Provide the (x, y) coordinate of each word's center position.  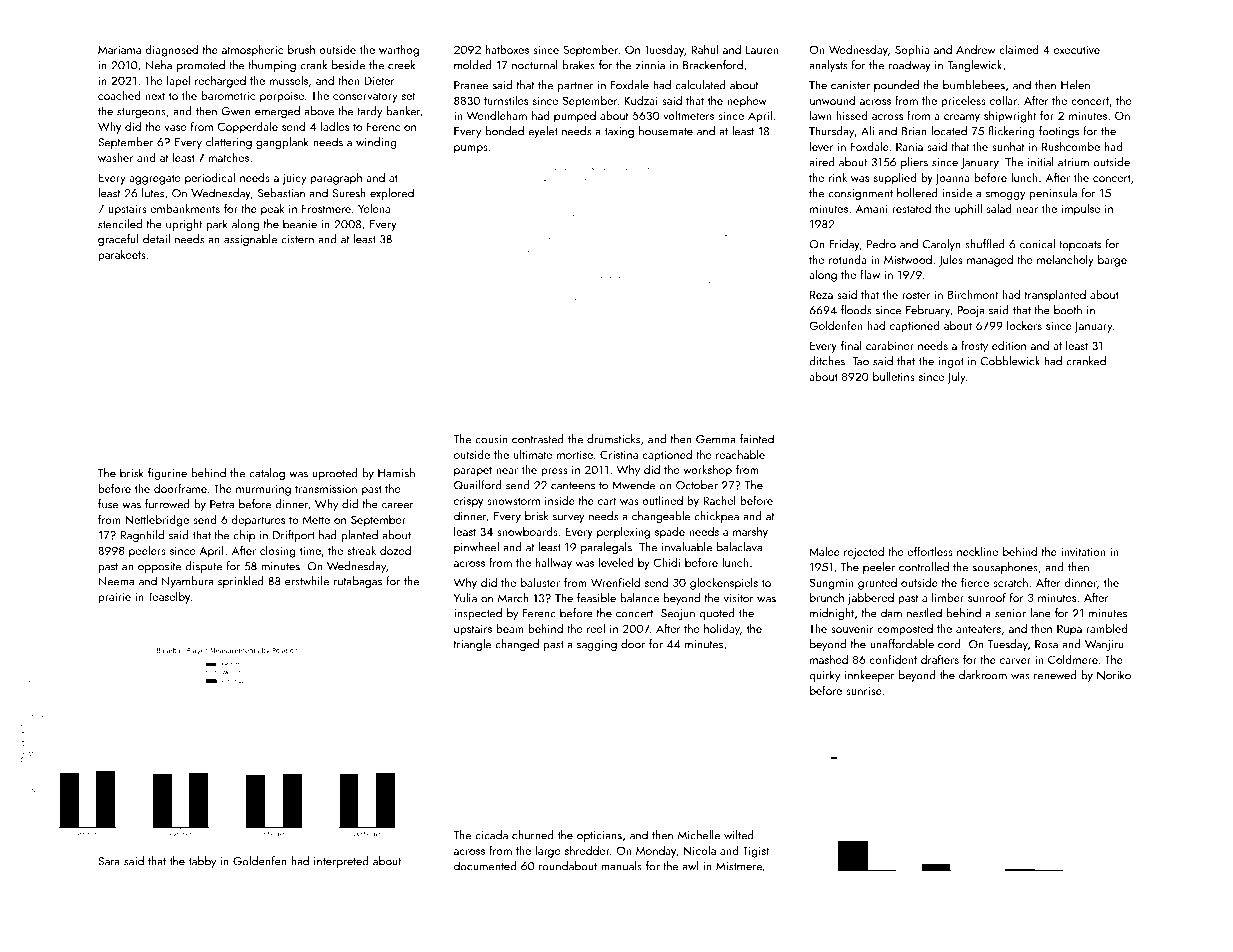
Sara (109, 861)
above (319, 111)
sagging (597, 645)
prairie (114, 598)
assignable (250, 240)
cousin (491, 439)
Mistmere (739, 866)
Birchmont (973, 294)
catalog (267, 474)
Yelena (374, 208)
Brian (914, 131)
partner (575, 87)
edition (1009, 345)
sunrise (864, 690)
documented (485, 866)
